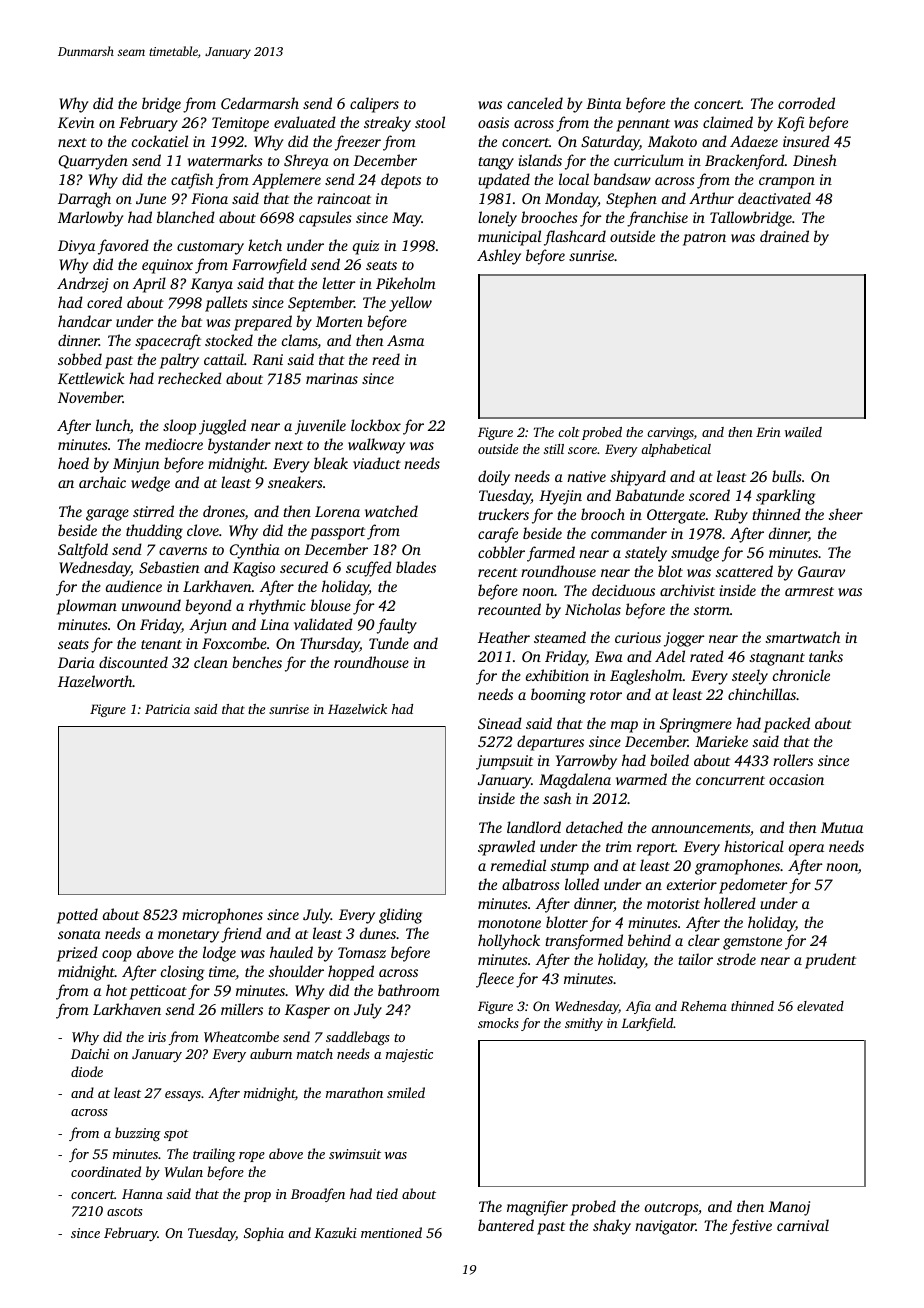 The image size is (924, 1308). Describe the element at coordinates (603, 103) in the screenshot. I see `Binta` at that location.
